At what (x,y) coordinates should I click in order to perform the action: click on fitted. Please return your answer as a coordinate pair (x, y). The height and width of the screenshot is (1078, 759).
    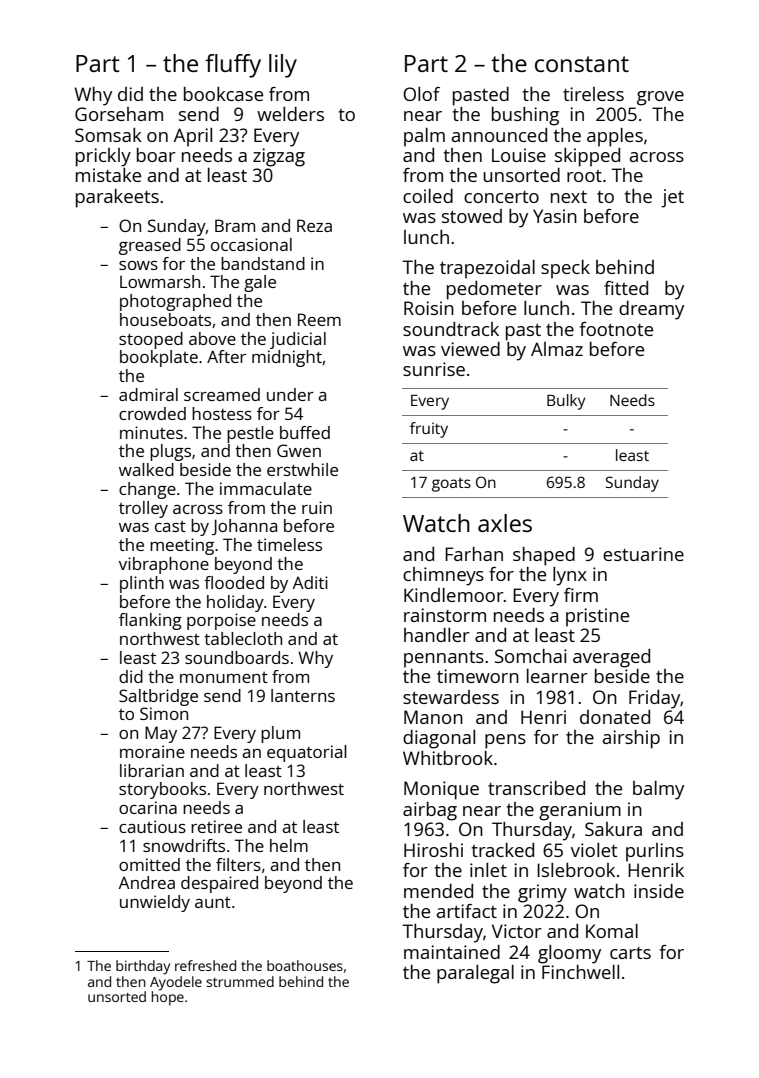
    Looking at the image, I should click on (626, 288).
